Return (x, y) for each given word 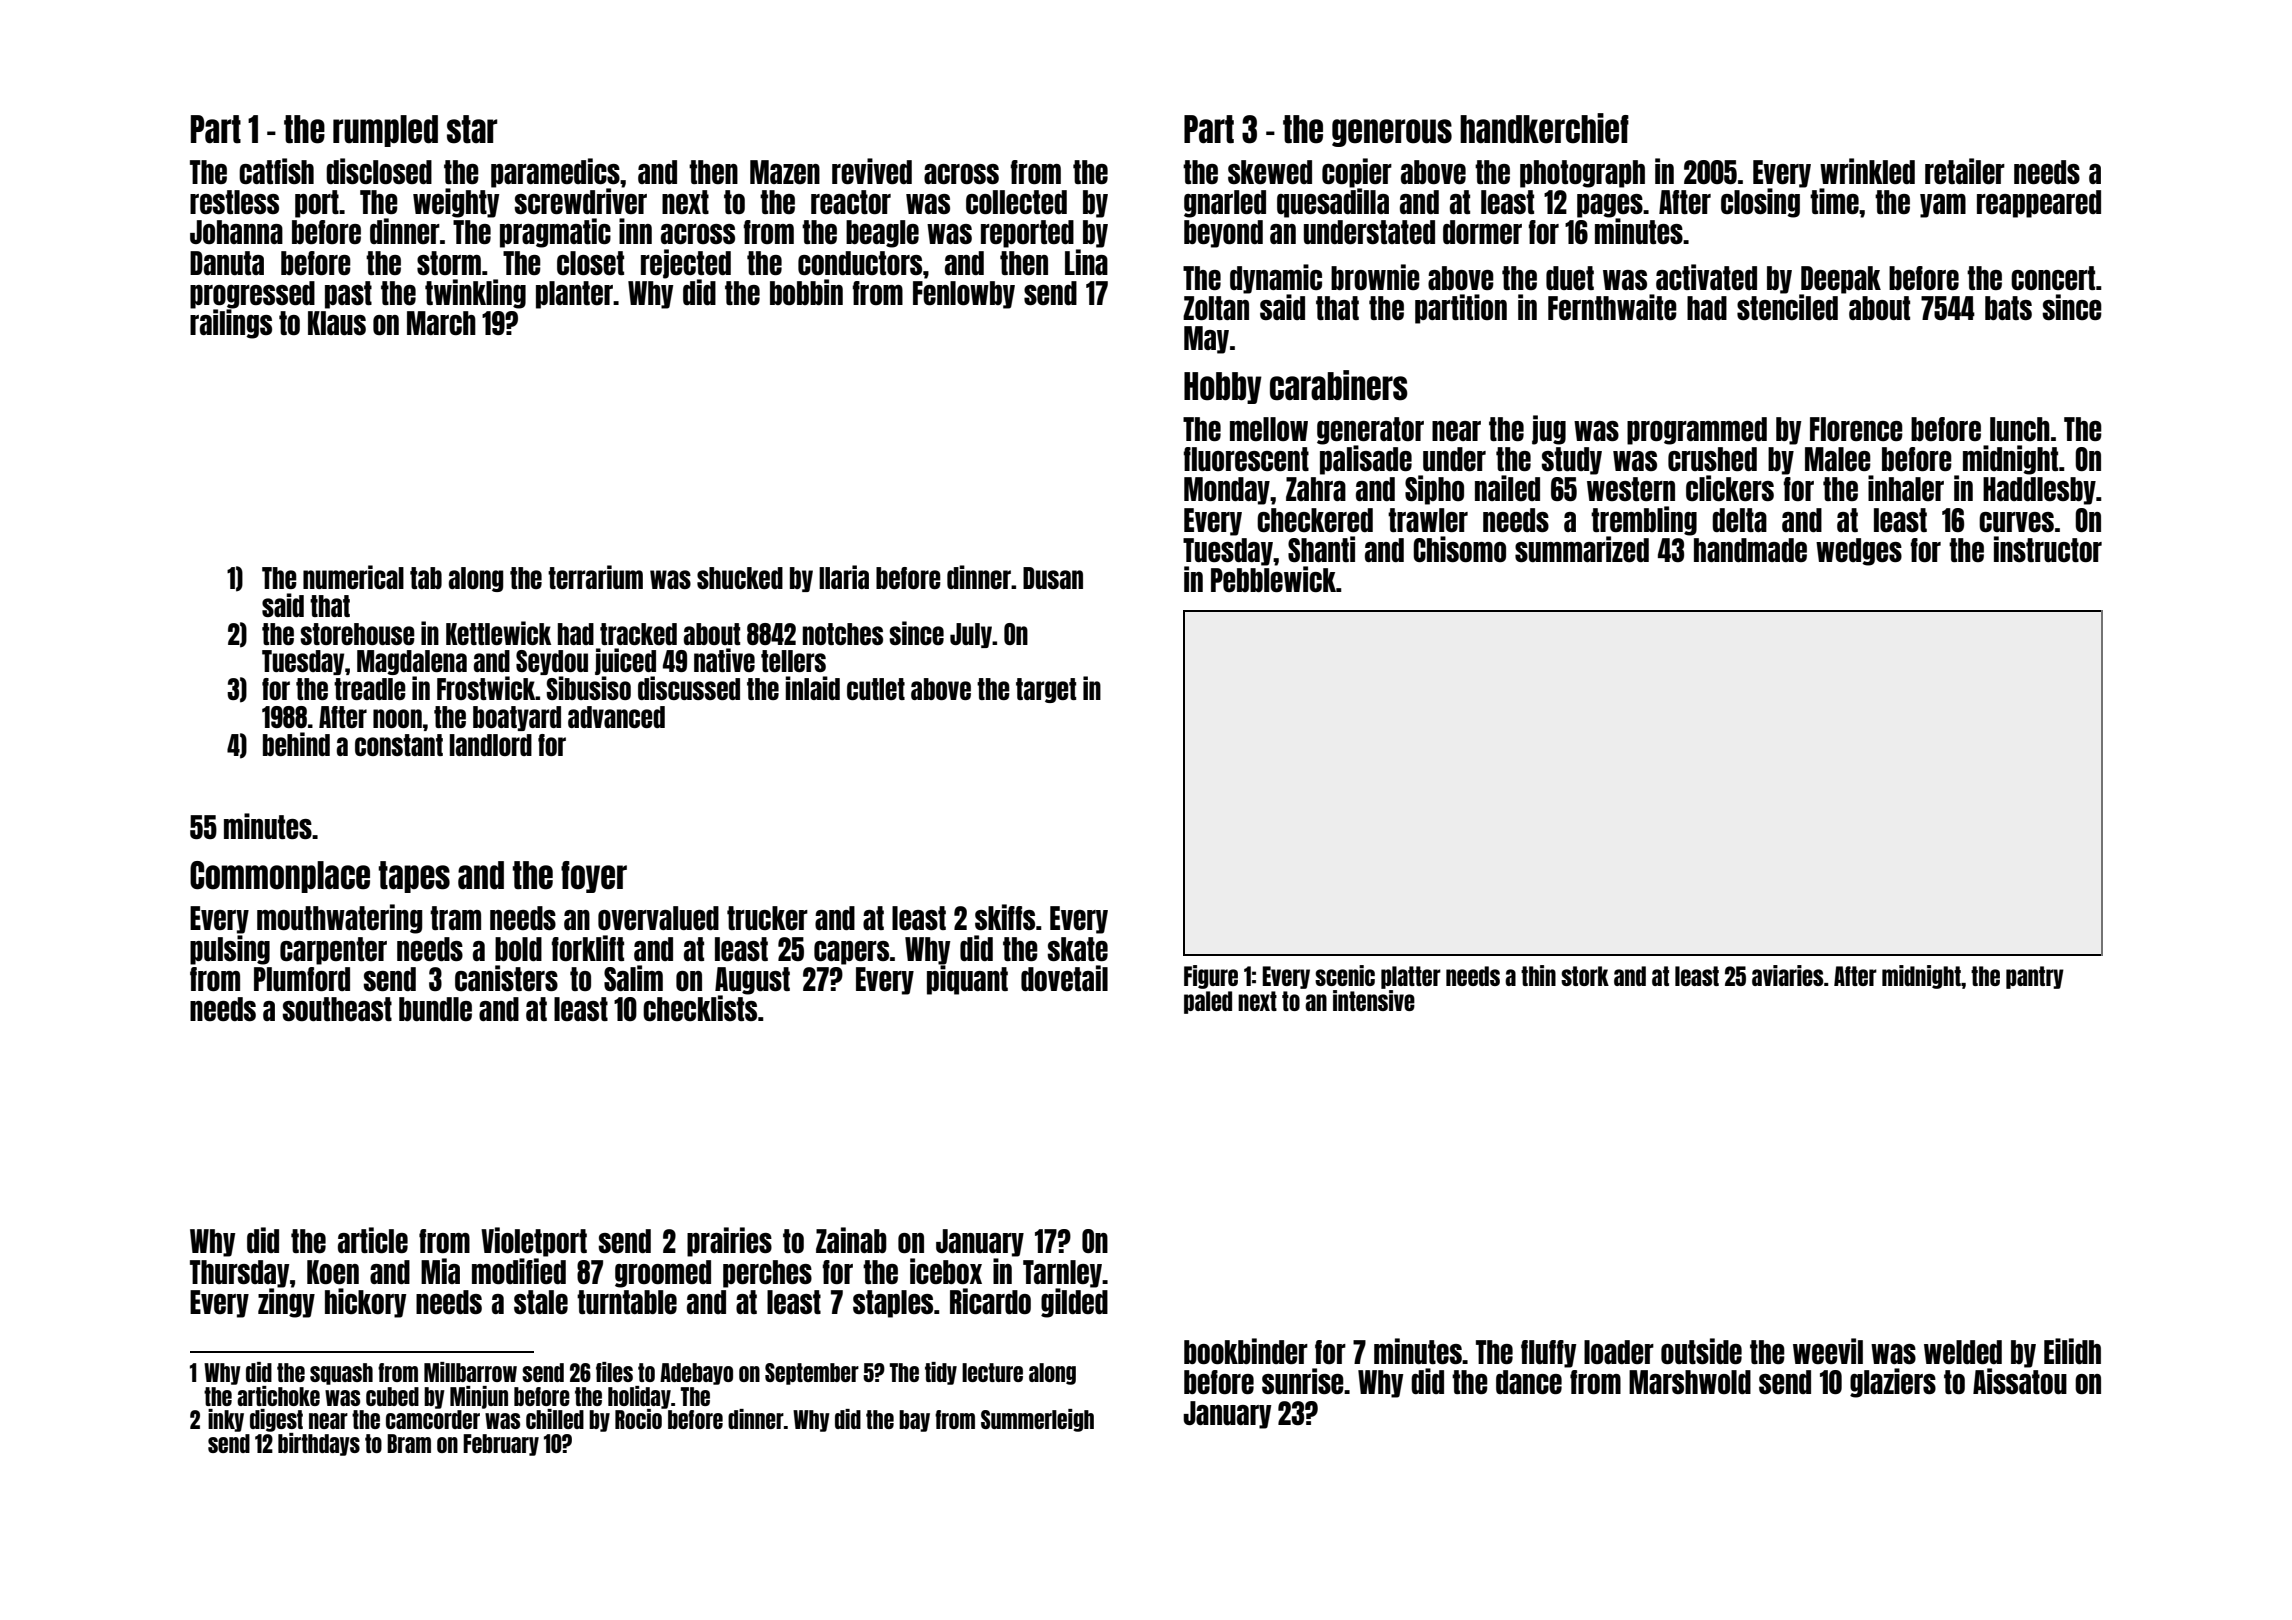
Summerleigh (1037, 1420)
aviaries (1788, 975)
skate (1077, 949)
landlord (491, 745)
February (501, 1445)
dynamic (1276, 279)
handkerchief (1544, 128)
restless (234, 202)
